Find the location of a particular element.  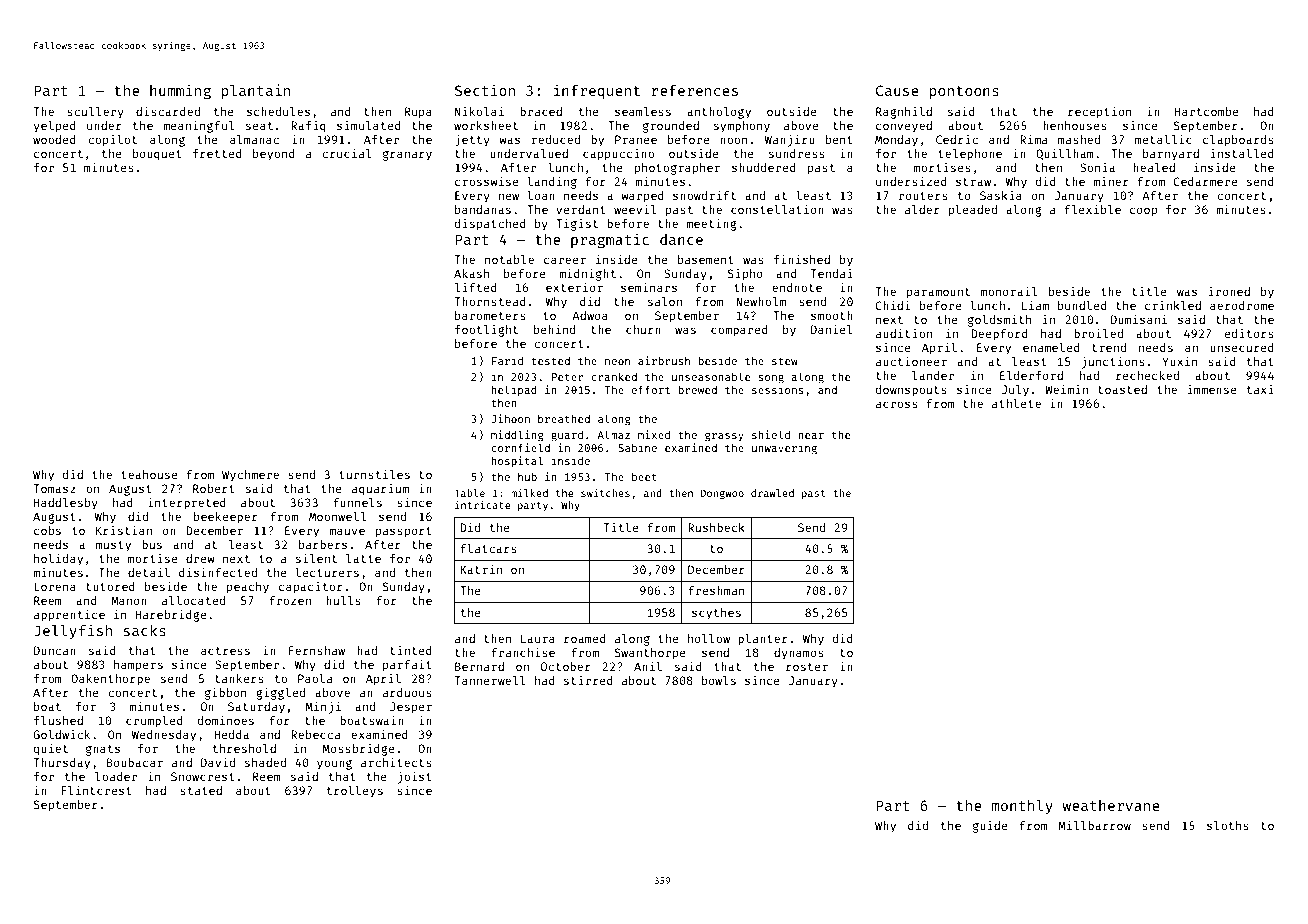

Duncan is located at coordinates (55, 650).
